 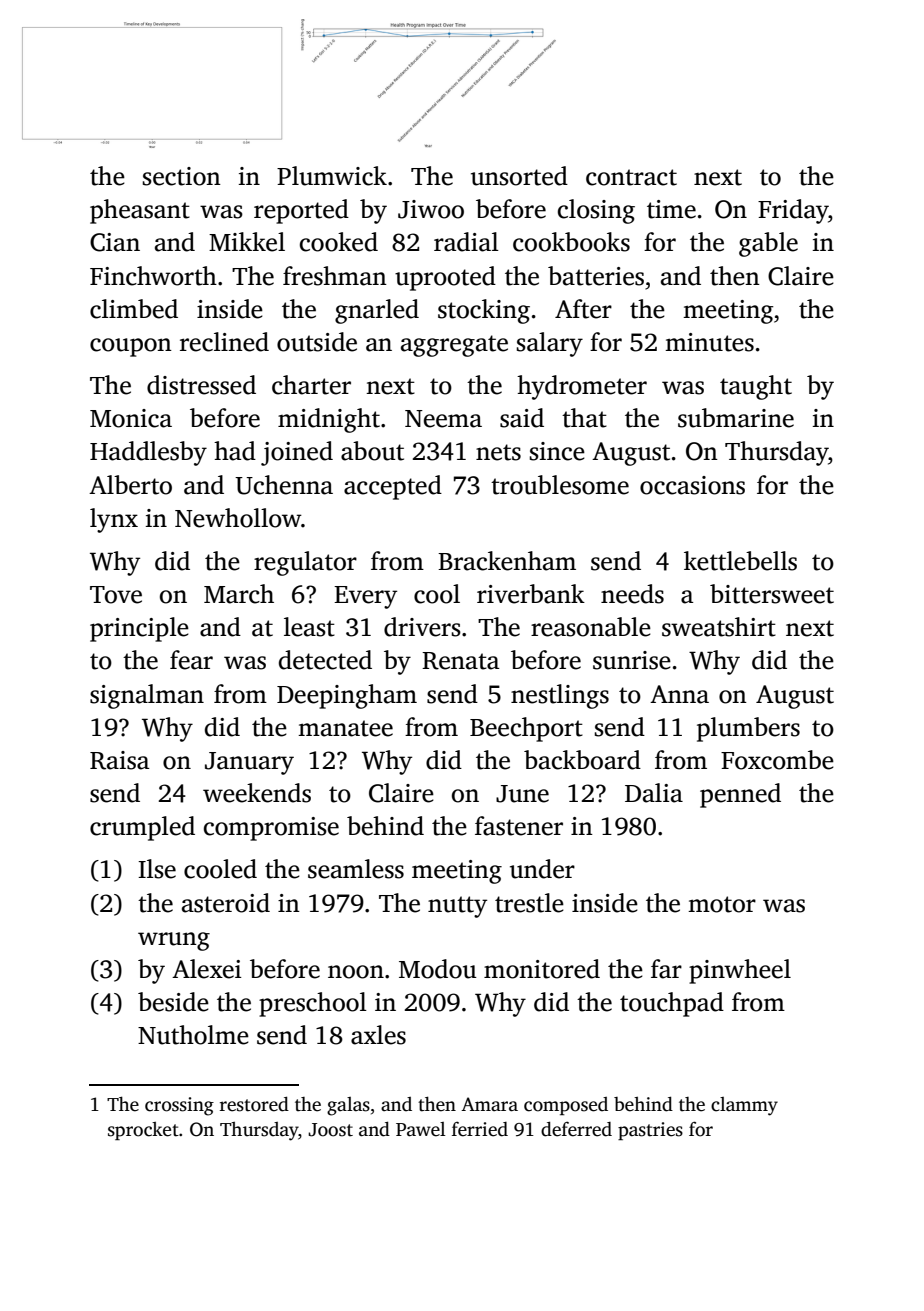 What do you see at coordinates (330, 1130) in the page?
I see `Joost` at bounding box center [330, 1130].
